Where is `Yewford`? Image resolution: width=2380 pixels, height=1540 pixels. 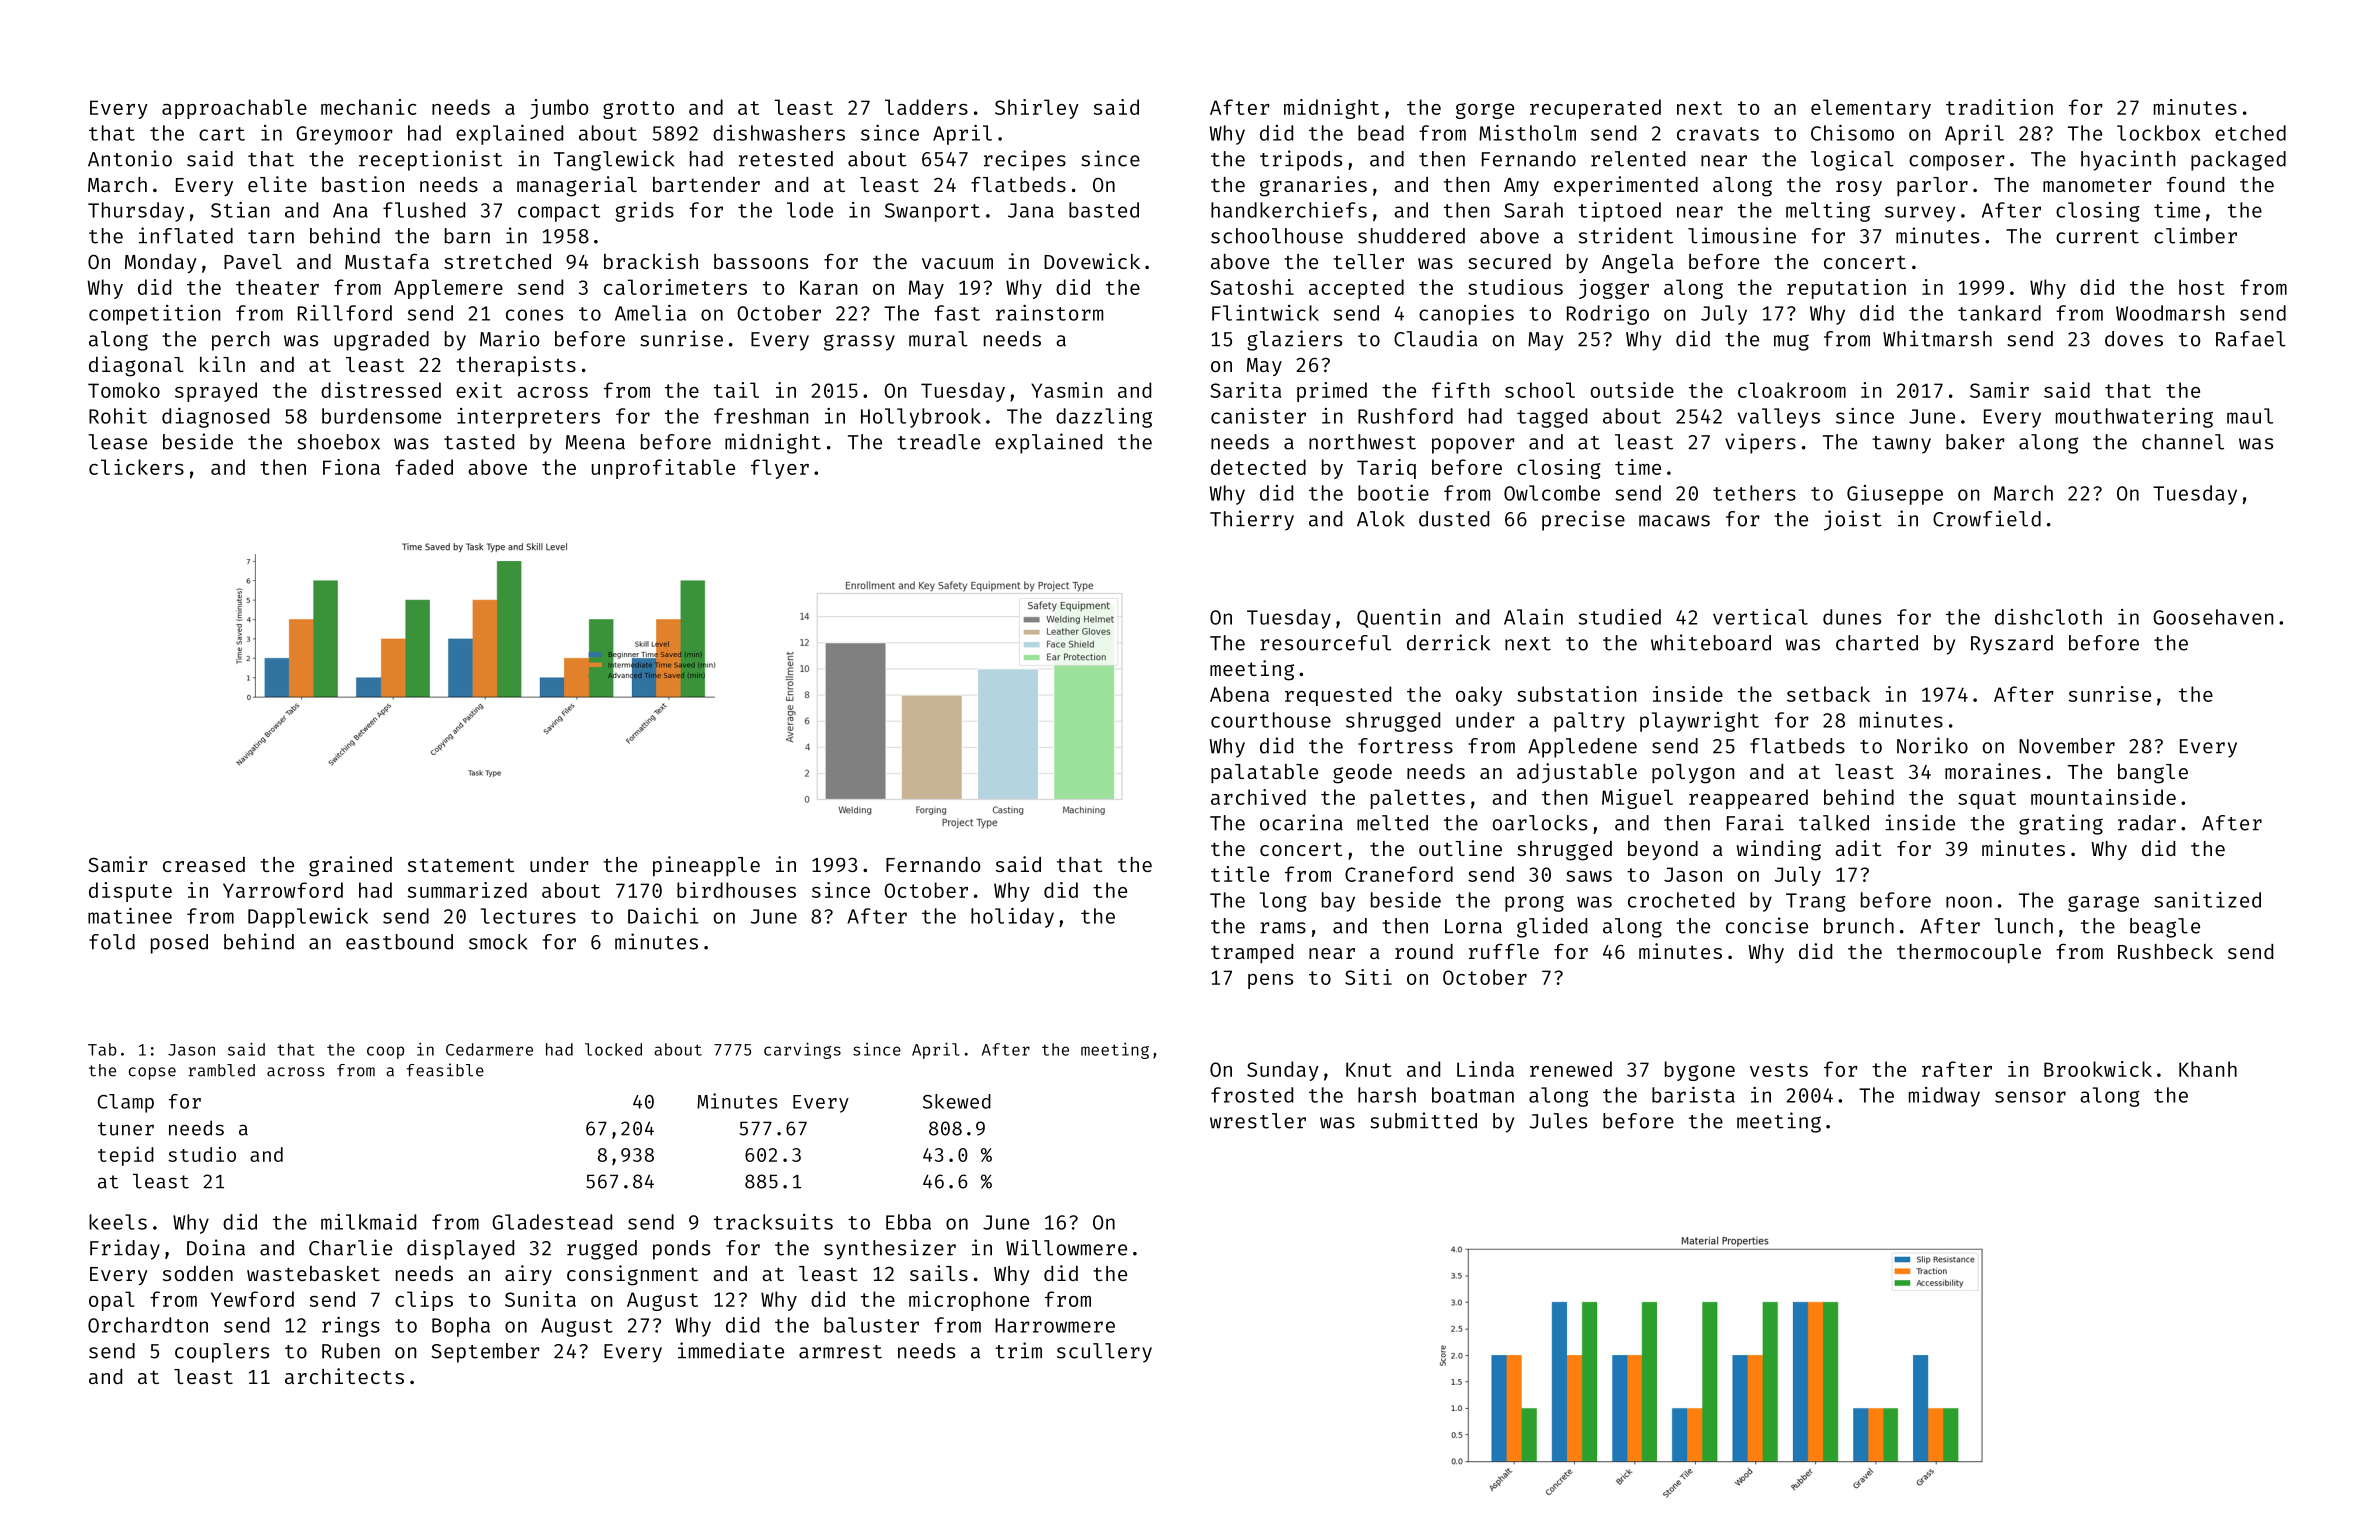 Yewford is located at coordinates (252, 1299).
